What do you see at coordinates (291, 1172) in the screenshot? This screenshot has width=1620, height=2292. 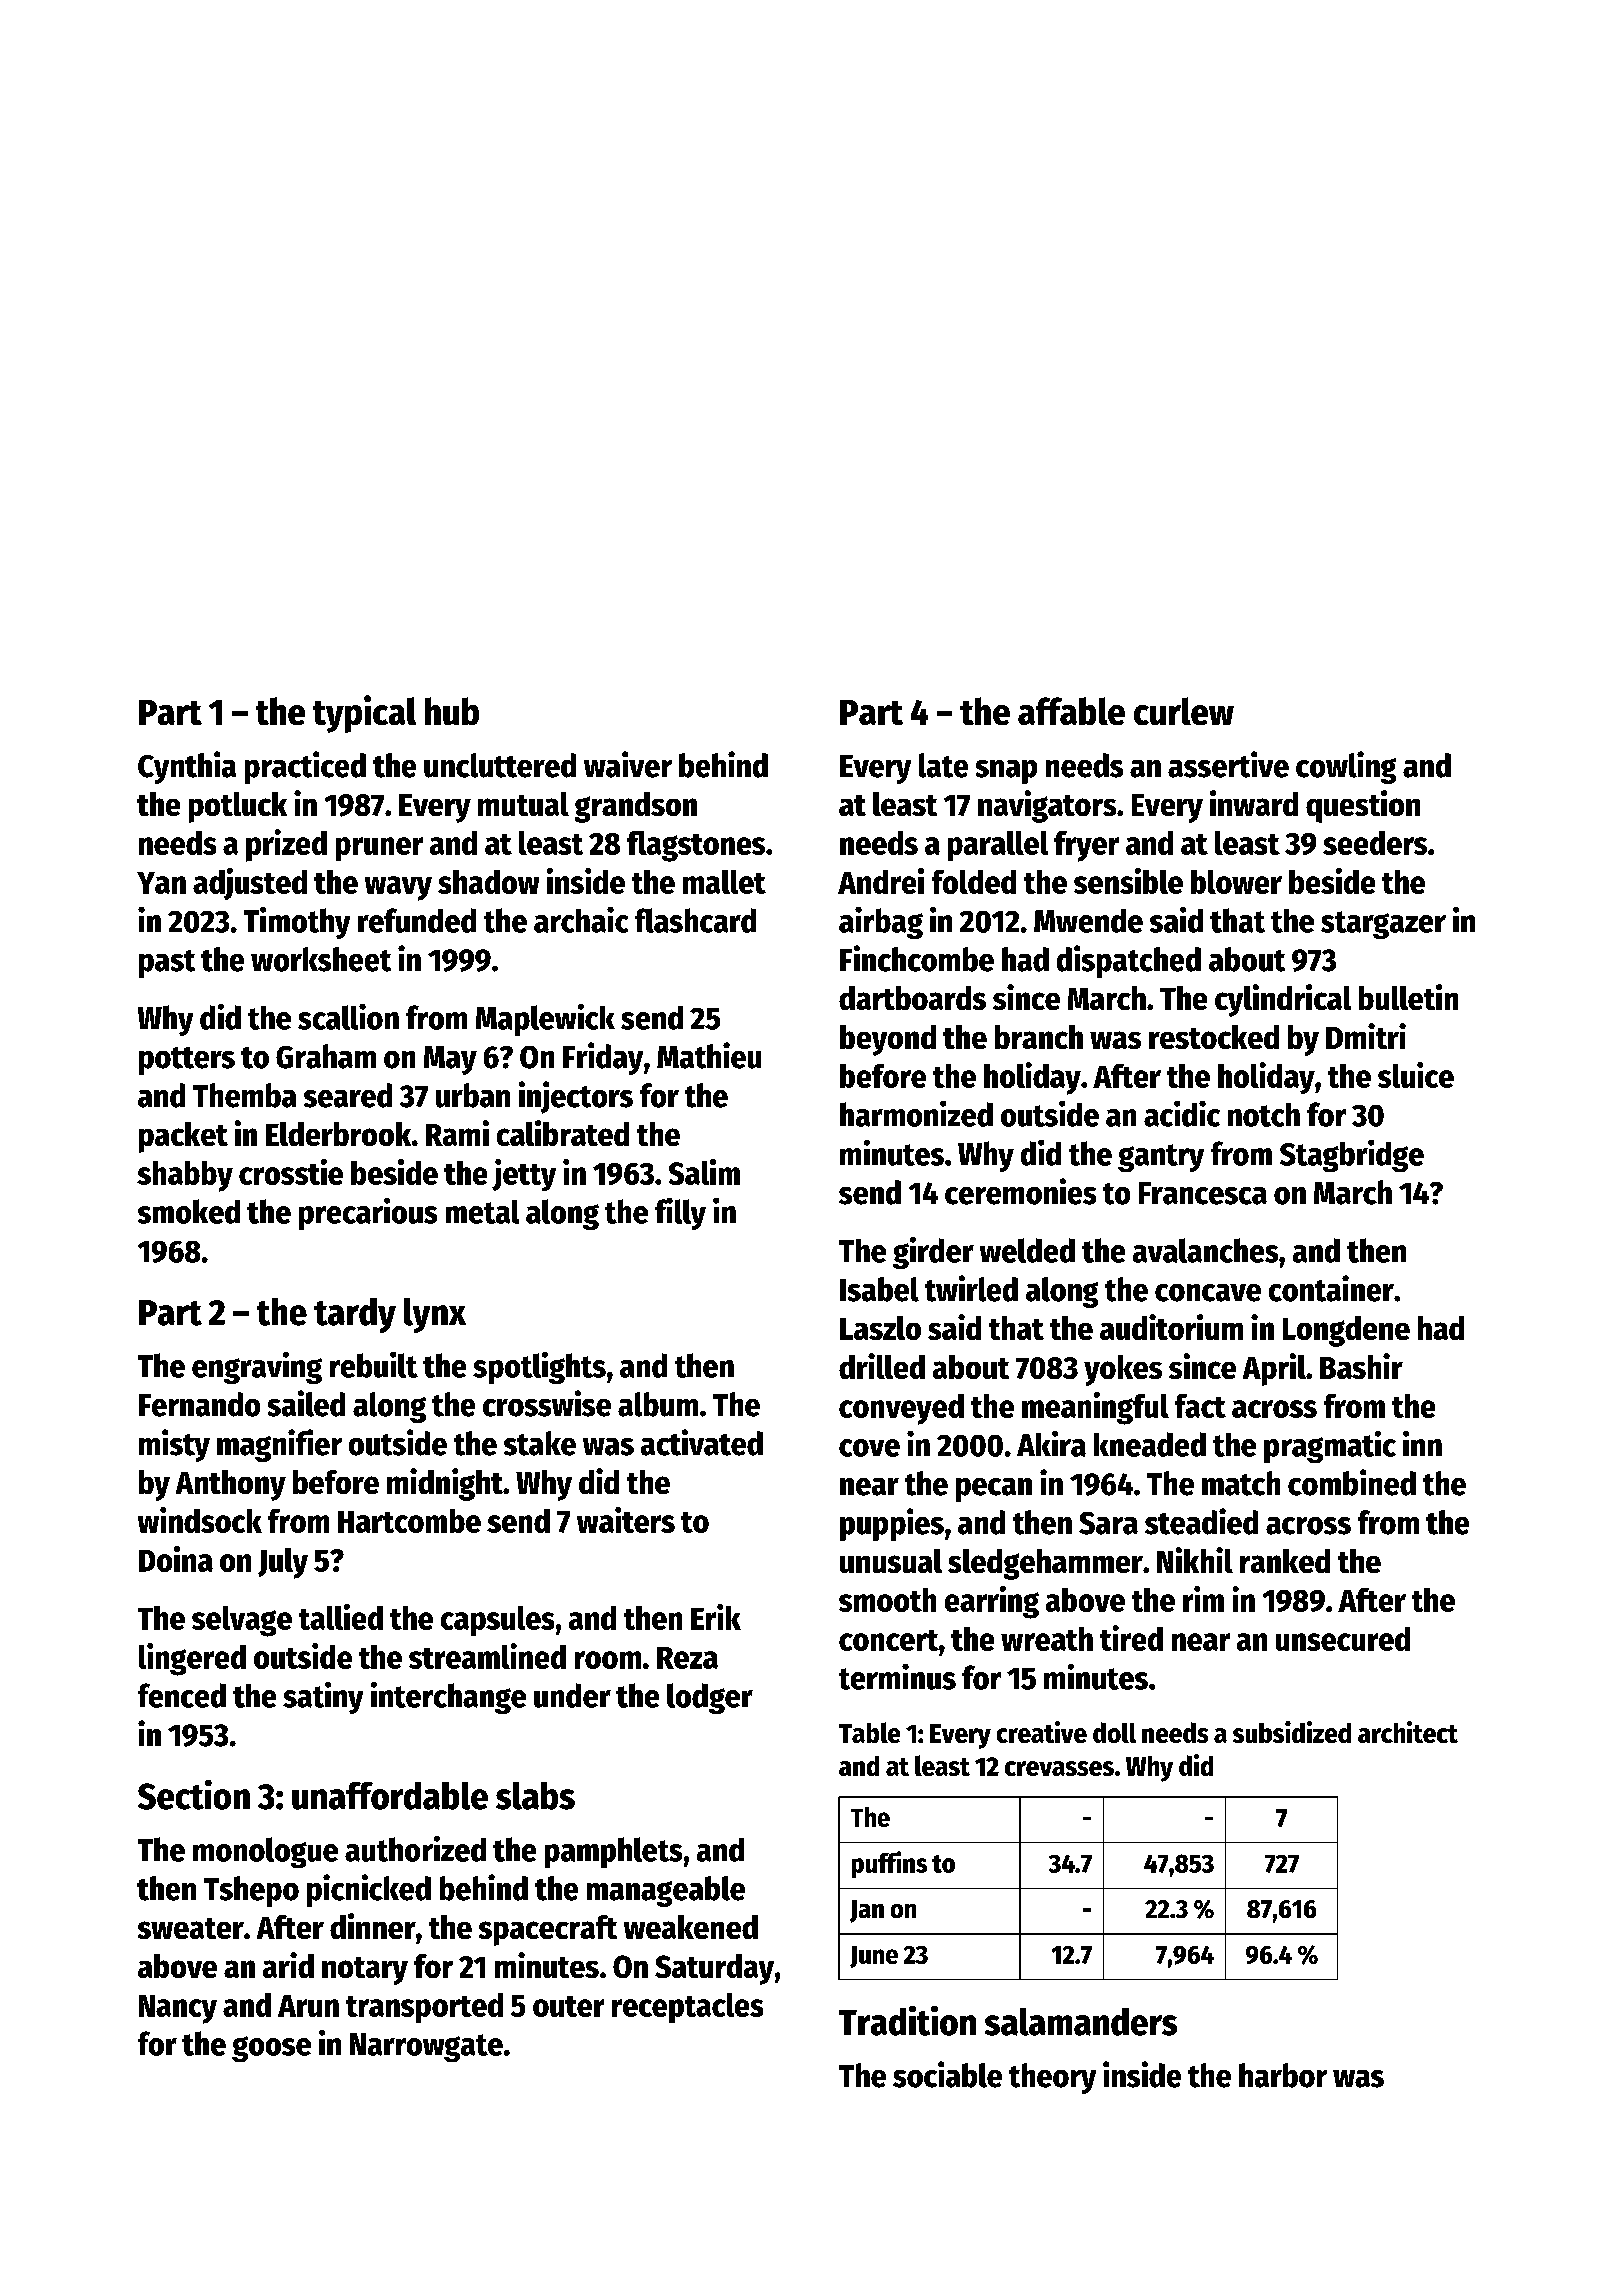 I see `crosstie` at bounding box center [291, 1172].
